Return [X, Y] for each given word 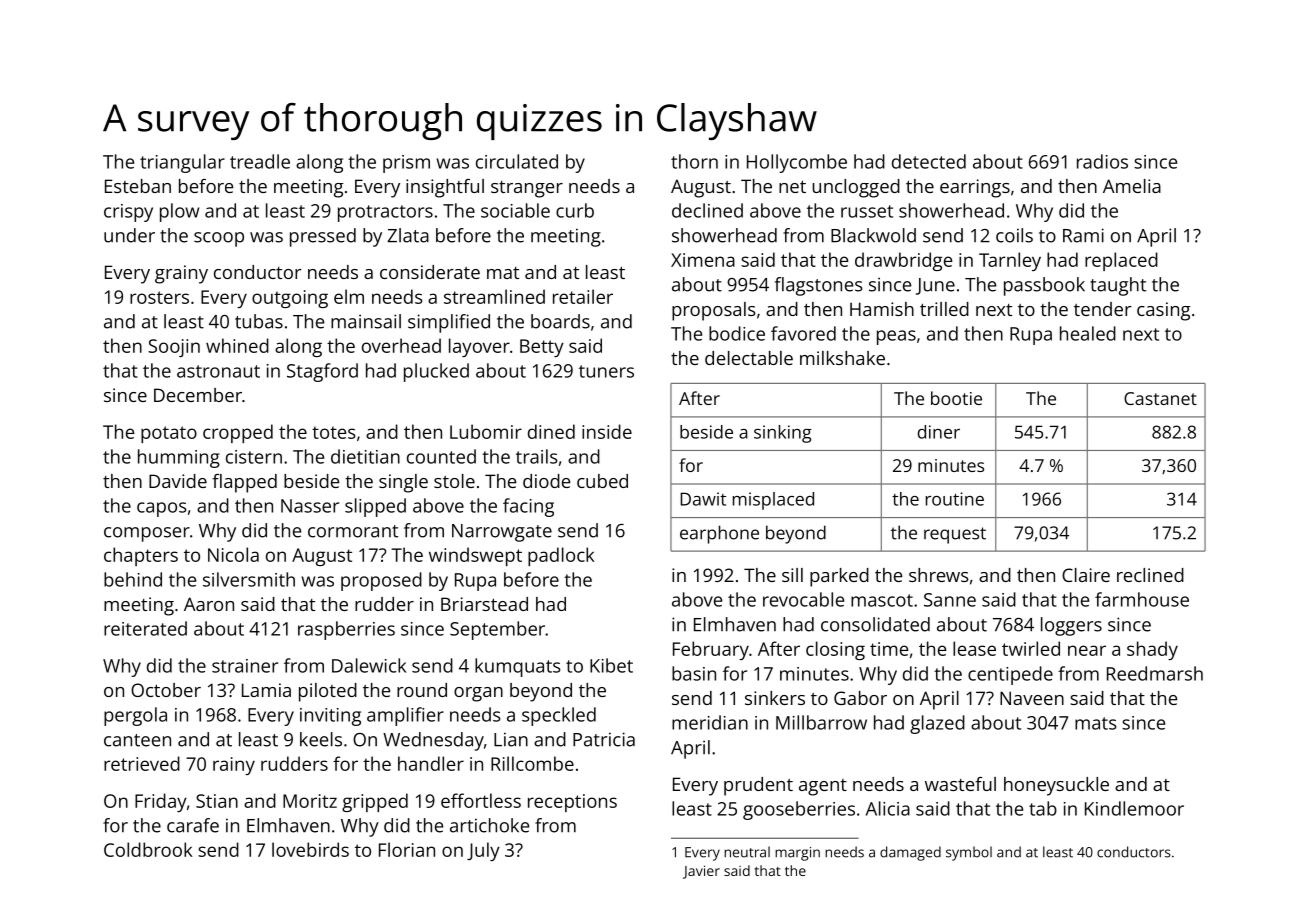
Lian [511, 739]
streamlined [494, 296]
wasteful [960, 784]
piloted [328, 692]
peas [896, 337]
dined [551, 431]
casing [1163, 311]
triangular [182, 163]
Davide [178, 481]
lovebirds [310, 849]
